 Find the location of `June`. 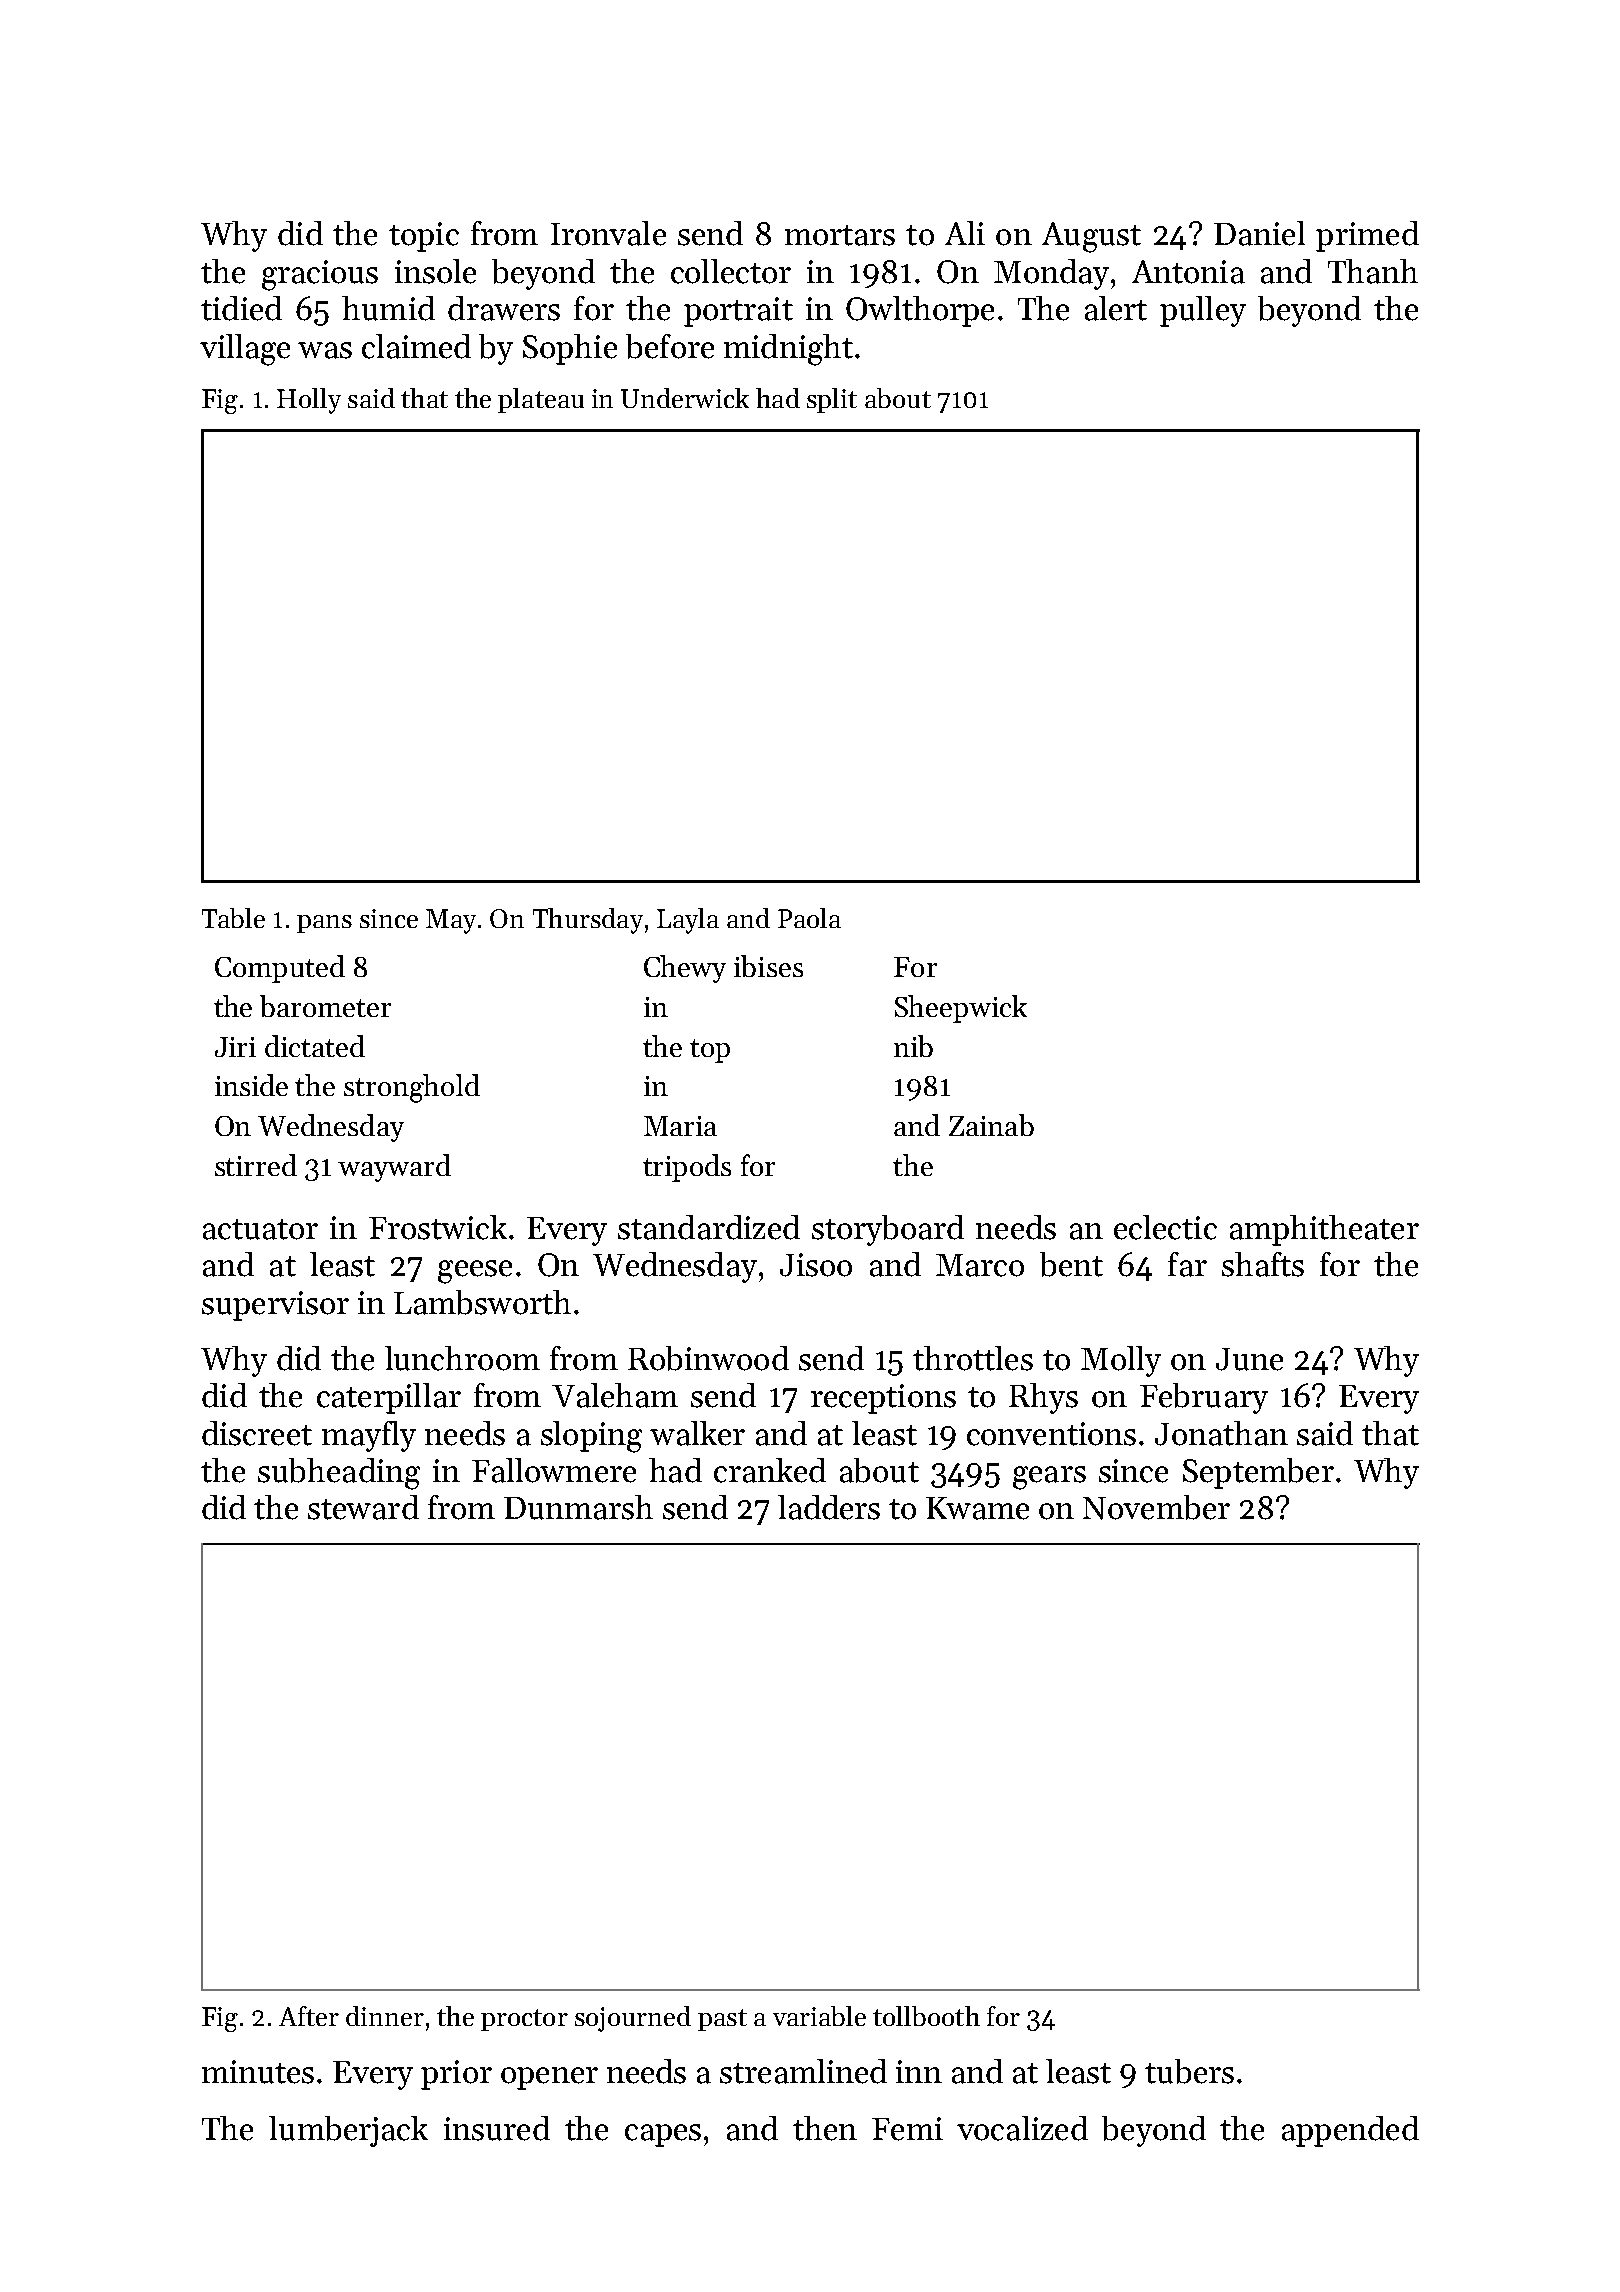

June is located at coordinates (1249, 1359).
